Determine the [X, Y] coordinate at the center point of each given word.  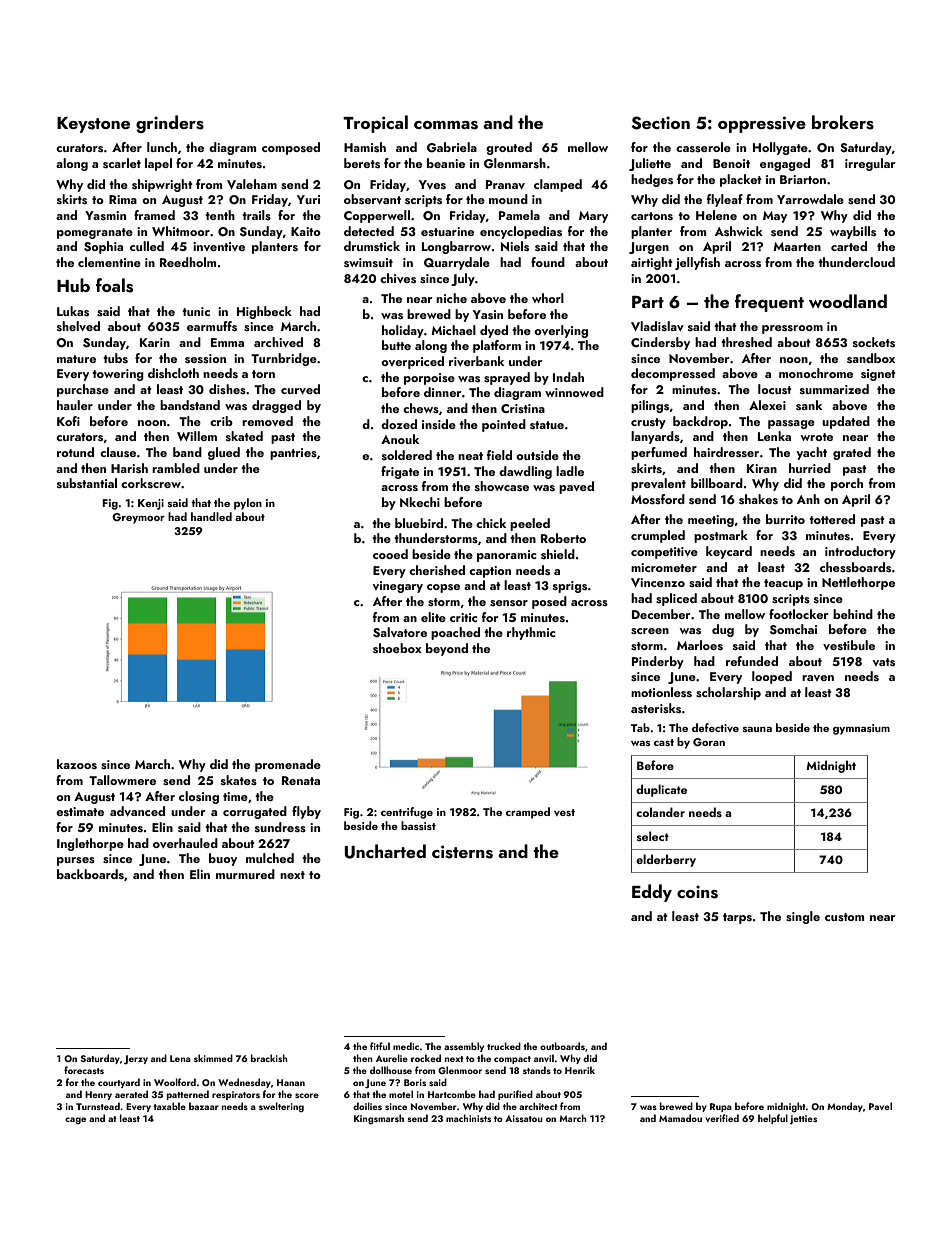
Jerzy [136, 1060]
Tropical [375, 124]
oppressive [762, 124]
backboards [90, 874]
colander [660, 812]
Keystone [93, 125]
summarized [834, 389]
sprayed [507, 378]
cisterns [462, 852]
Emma [227, 342]
